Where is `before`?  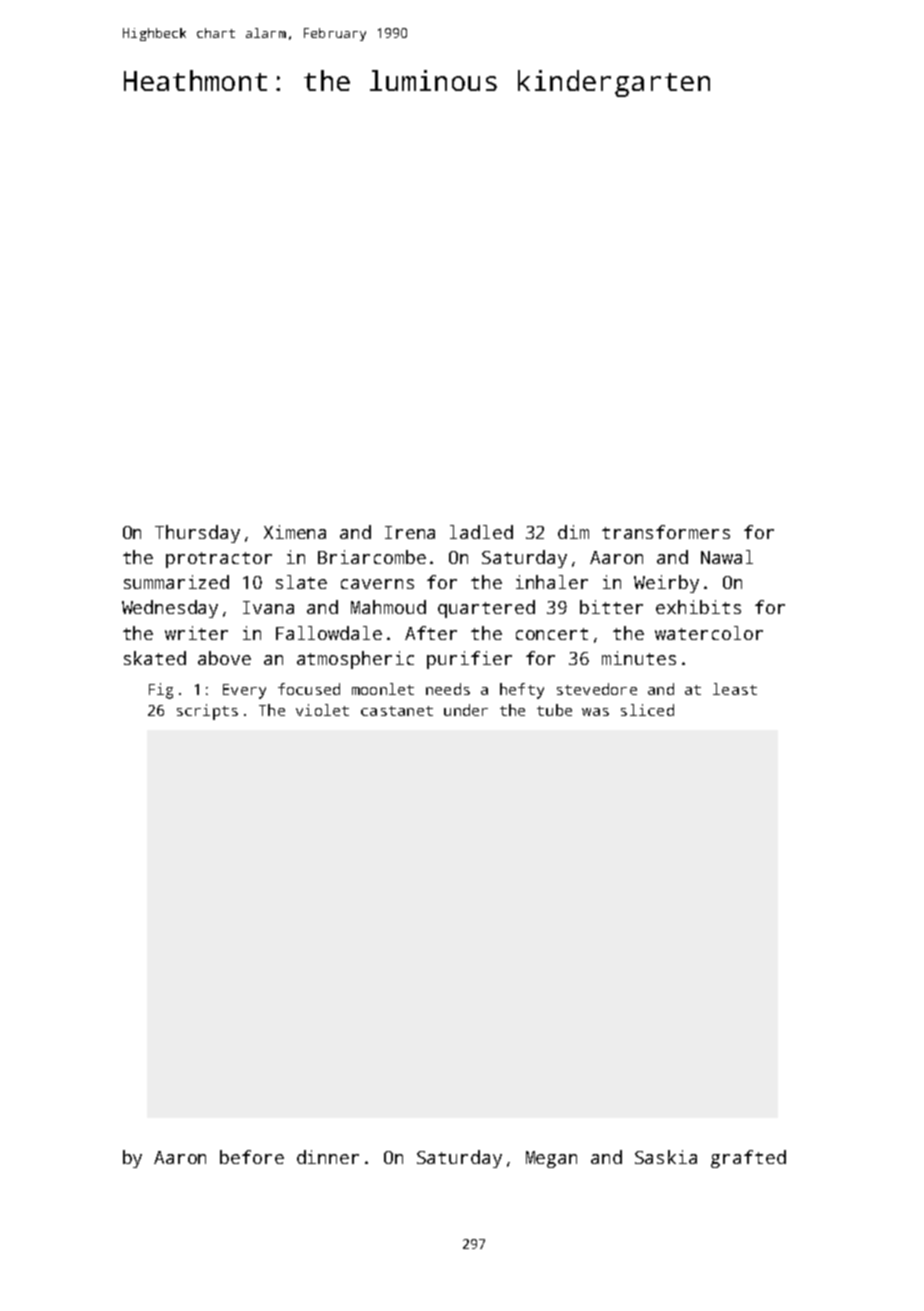 before is located at coordinates (252, 1157).
